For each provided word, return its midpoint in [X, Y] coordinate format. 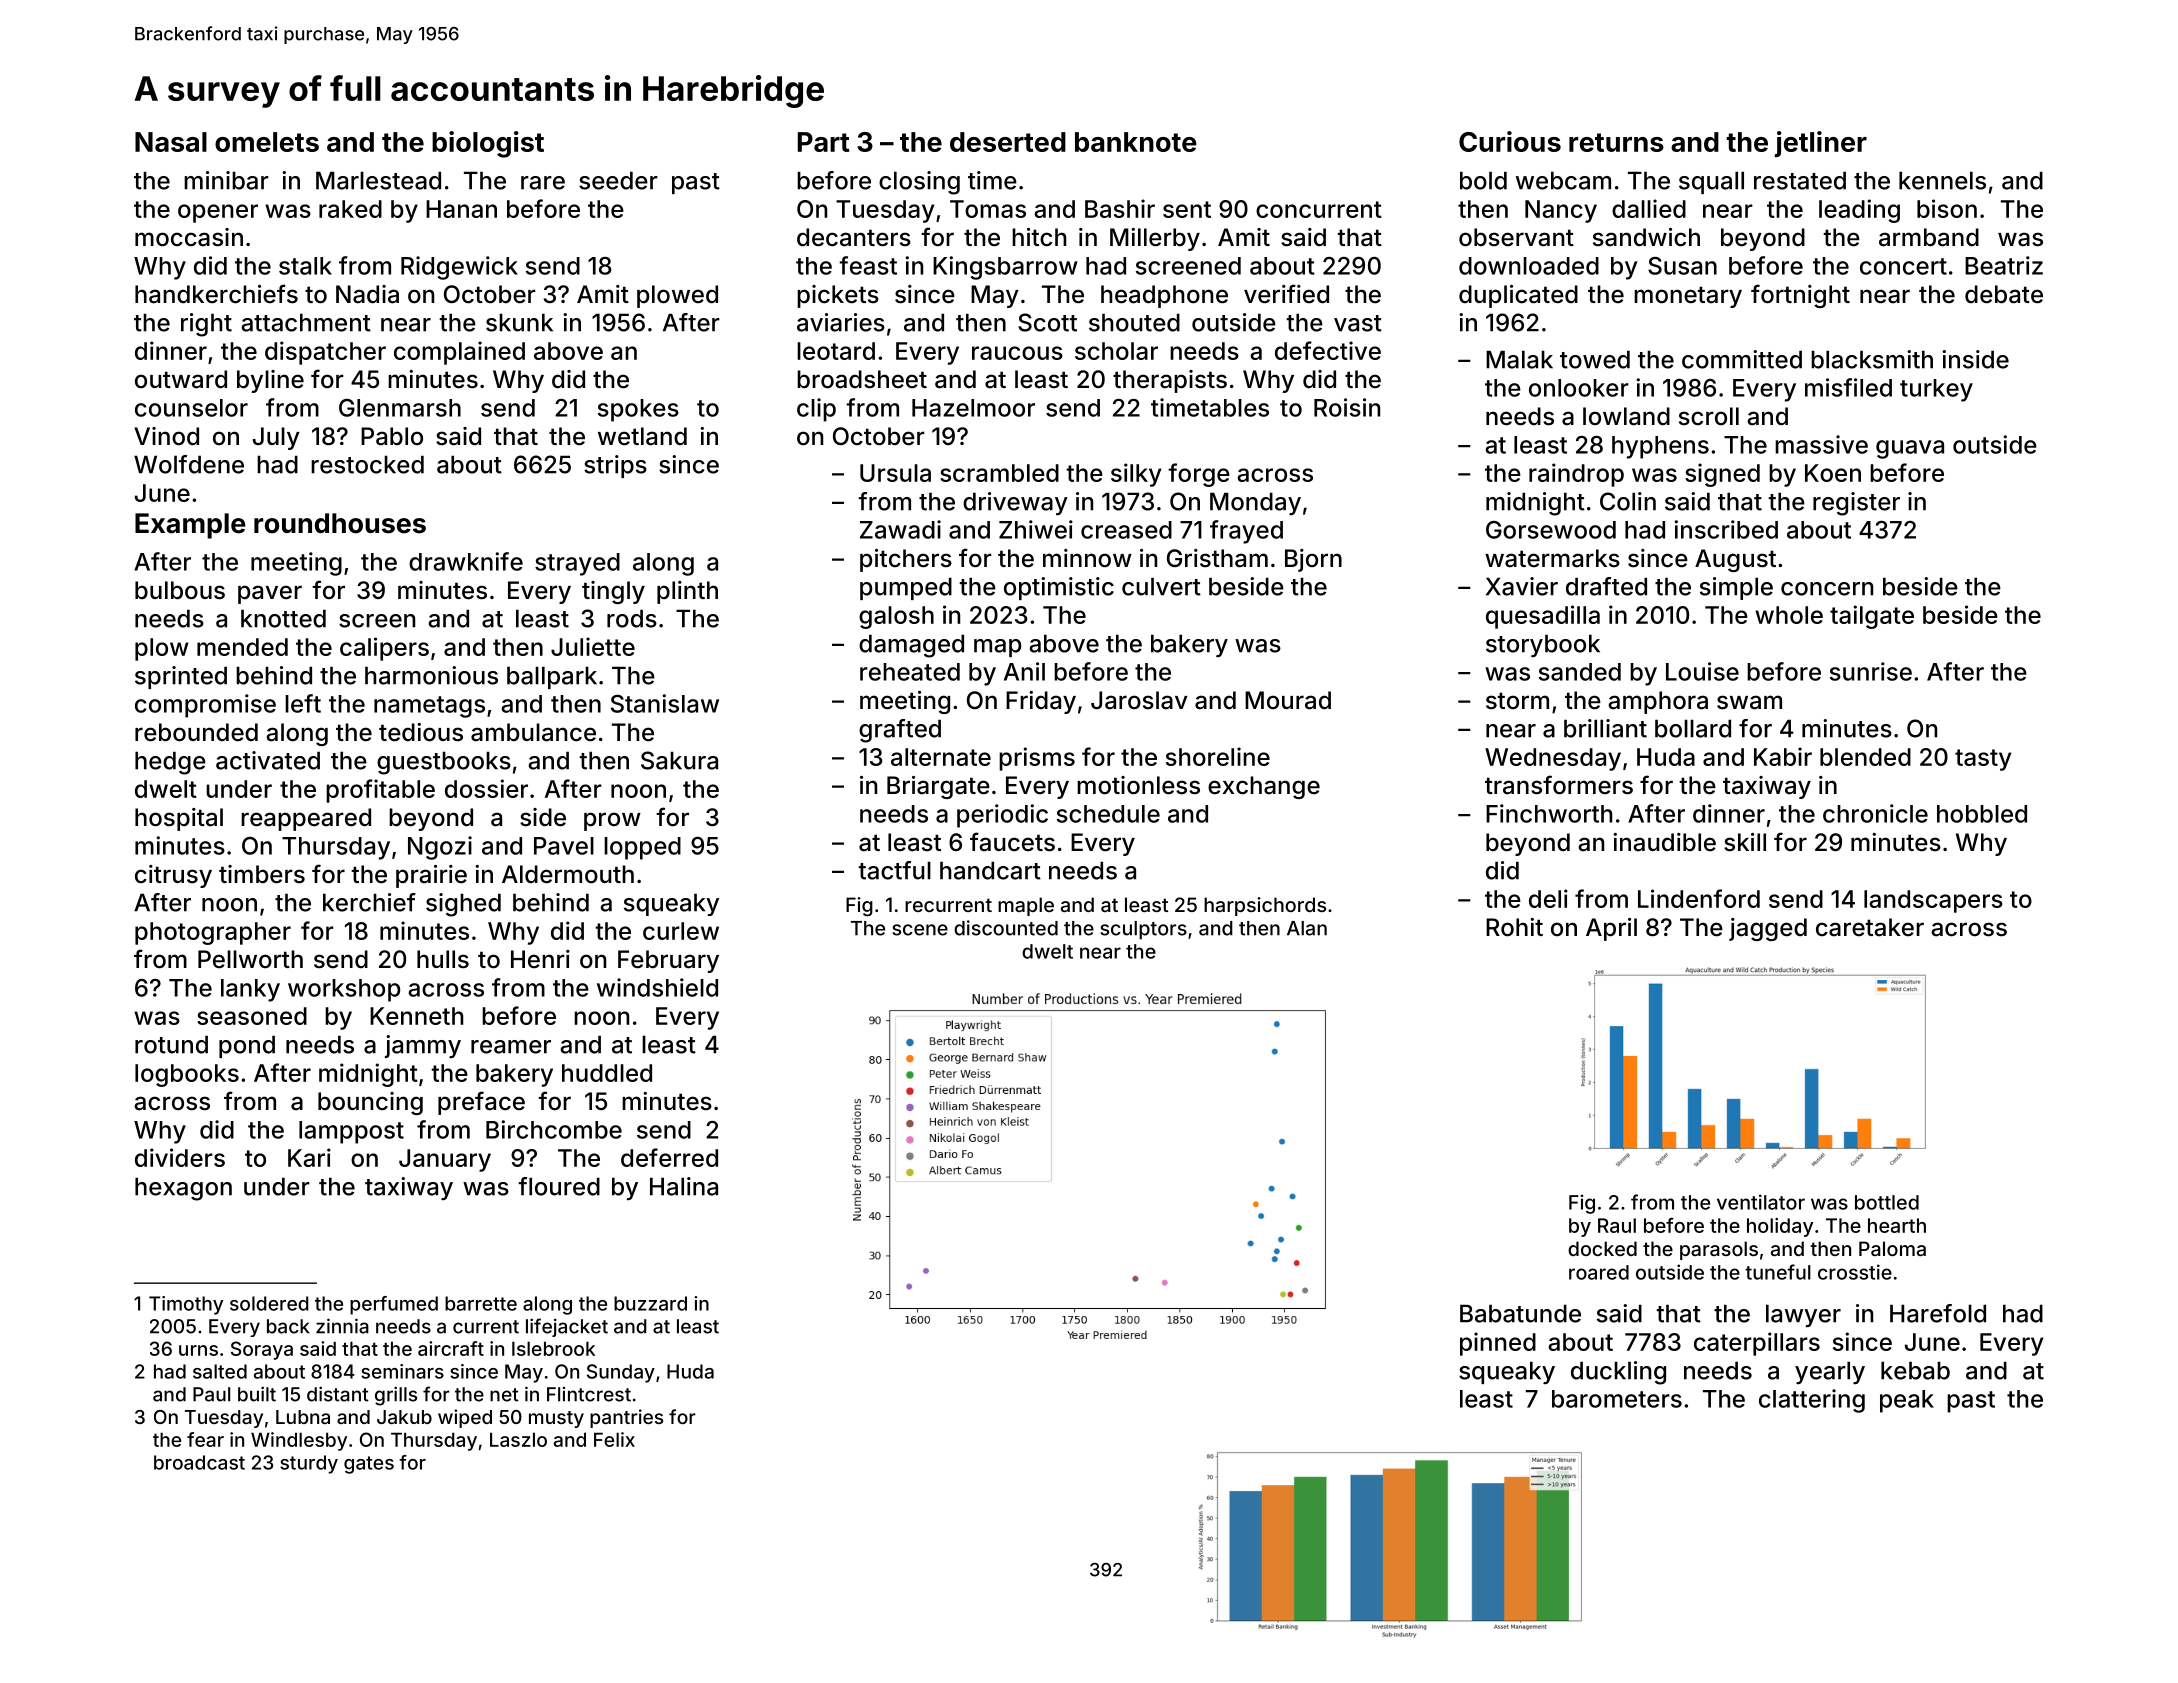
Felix [614, 1439]
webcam [1563, 180]
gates [369, 1465]
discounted [1006, 928]
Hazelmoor [973, 408]
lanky [250, 990]
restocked [367, 464]
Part [823, 142]
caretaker [1870, 927]
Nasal [171, 142]
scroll [1709, 416]
